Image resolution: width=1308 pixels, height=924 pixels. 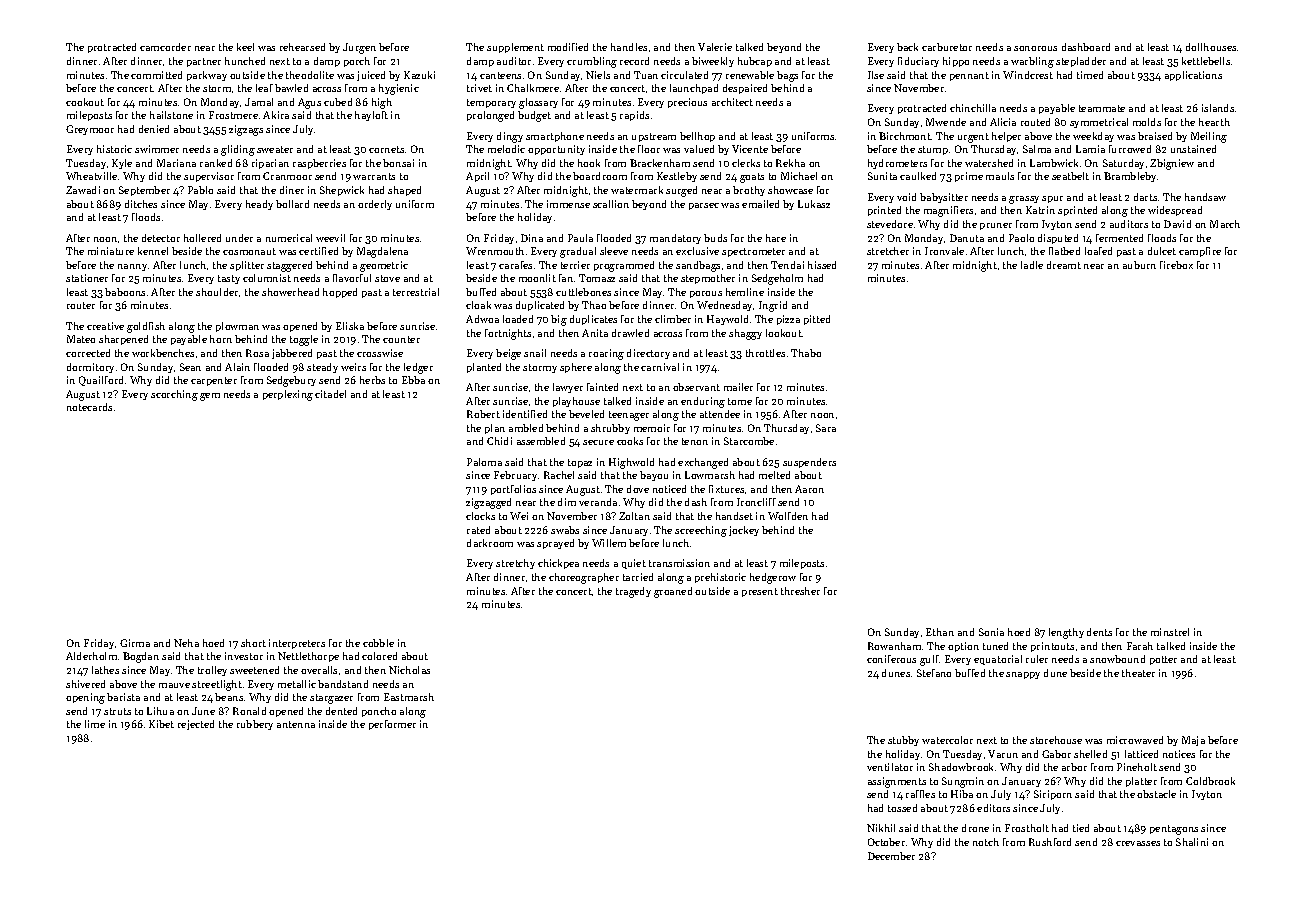 I want to click on zigzags, so click(x=246, y=130).
